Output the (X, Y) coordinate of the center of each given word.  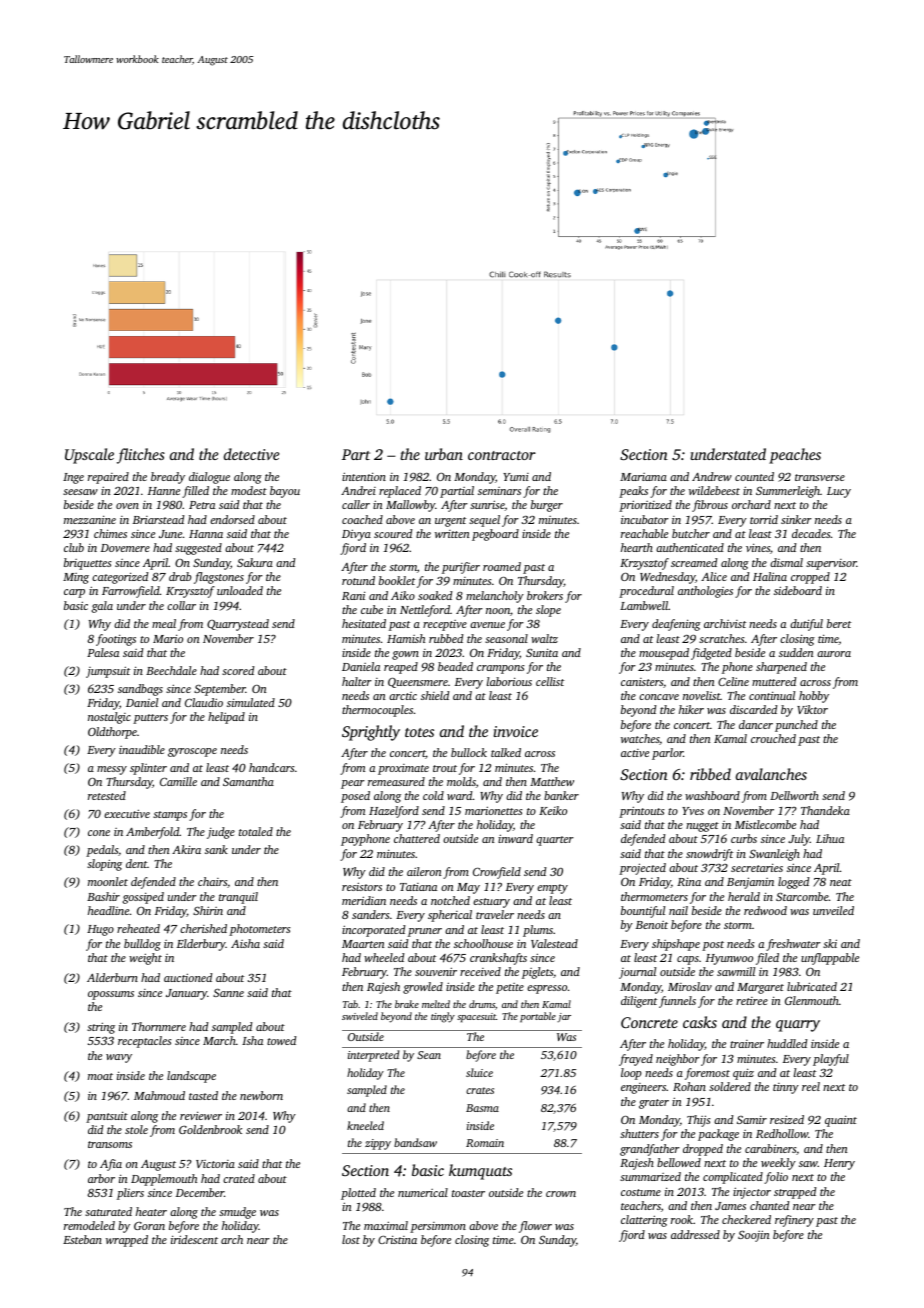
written (452, 534)
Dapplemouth (164, 1180)
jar (564, 1017)
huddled (787, 1043)
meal (164, 623)
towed (281, 1040)
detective (251, 454)
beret (839, 623)
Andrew (712, 476)
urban (444, 454)
